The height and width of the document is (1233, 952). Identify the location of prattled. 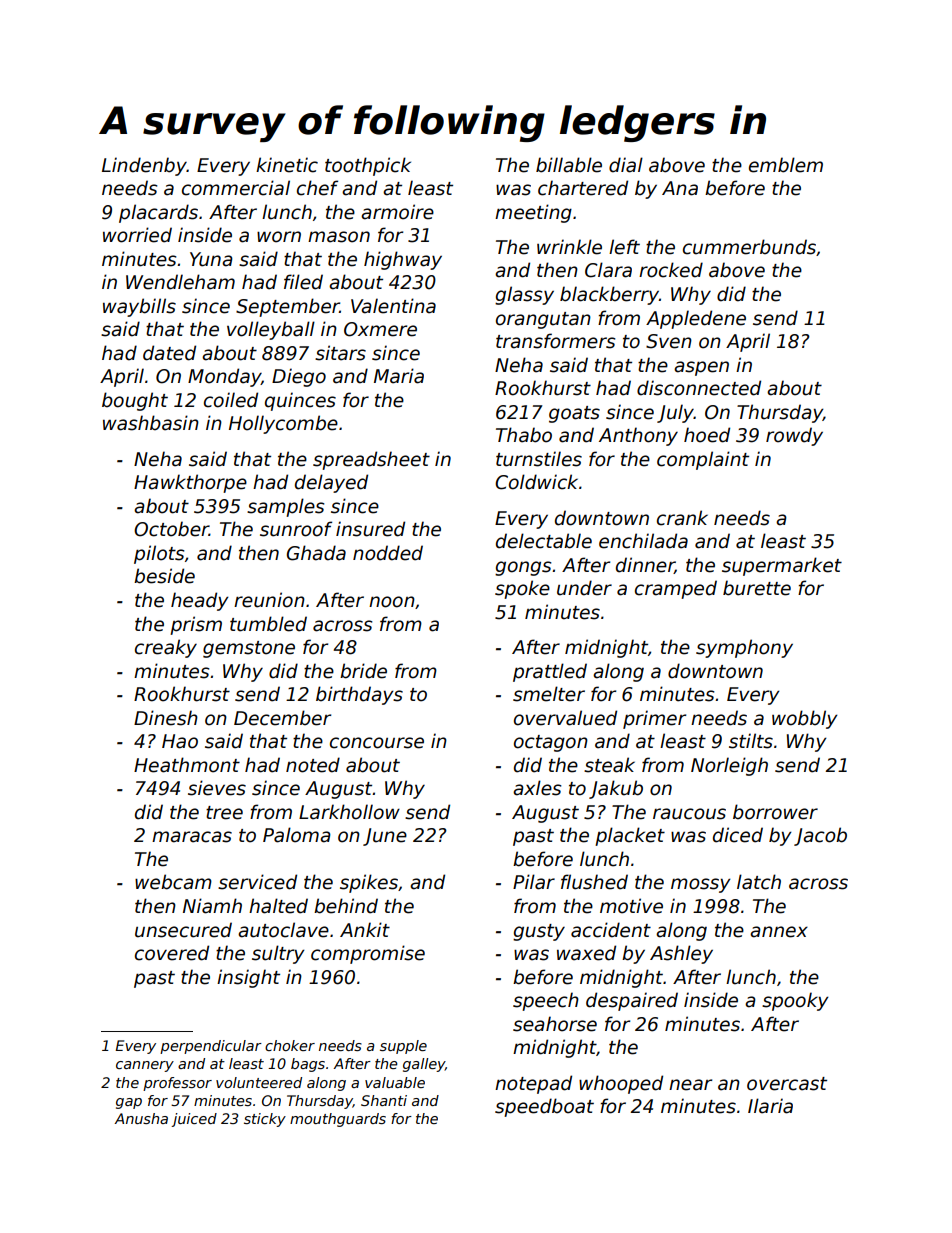
(550, 672).
